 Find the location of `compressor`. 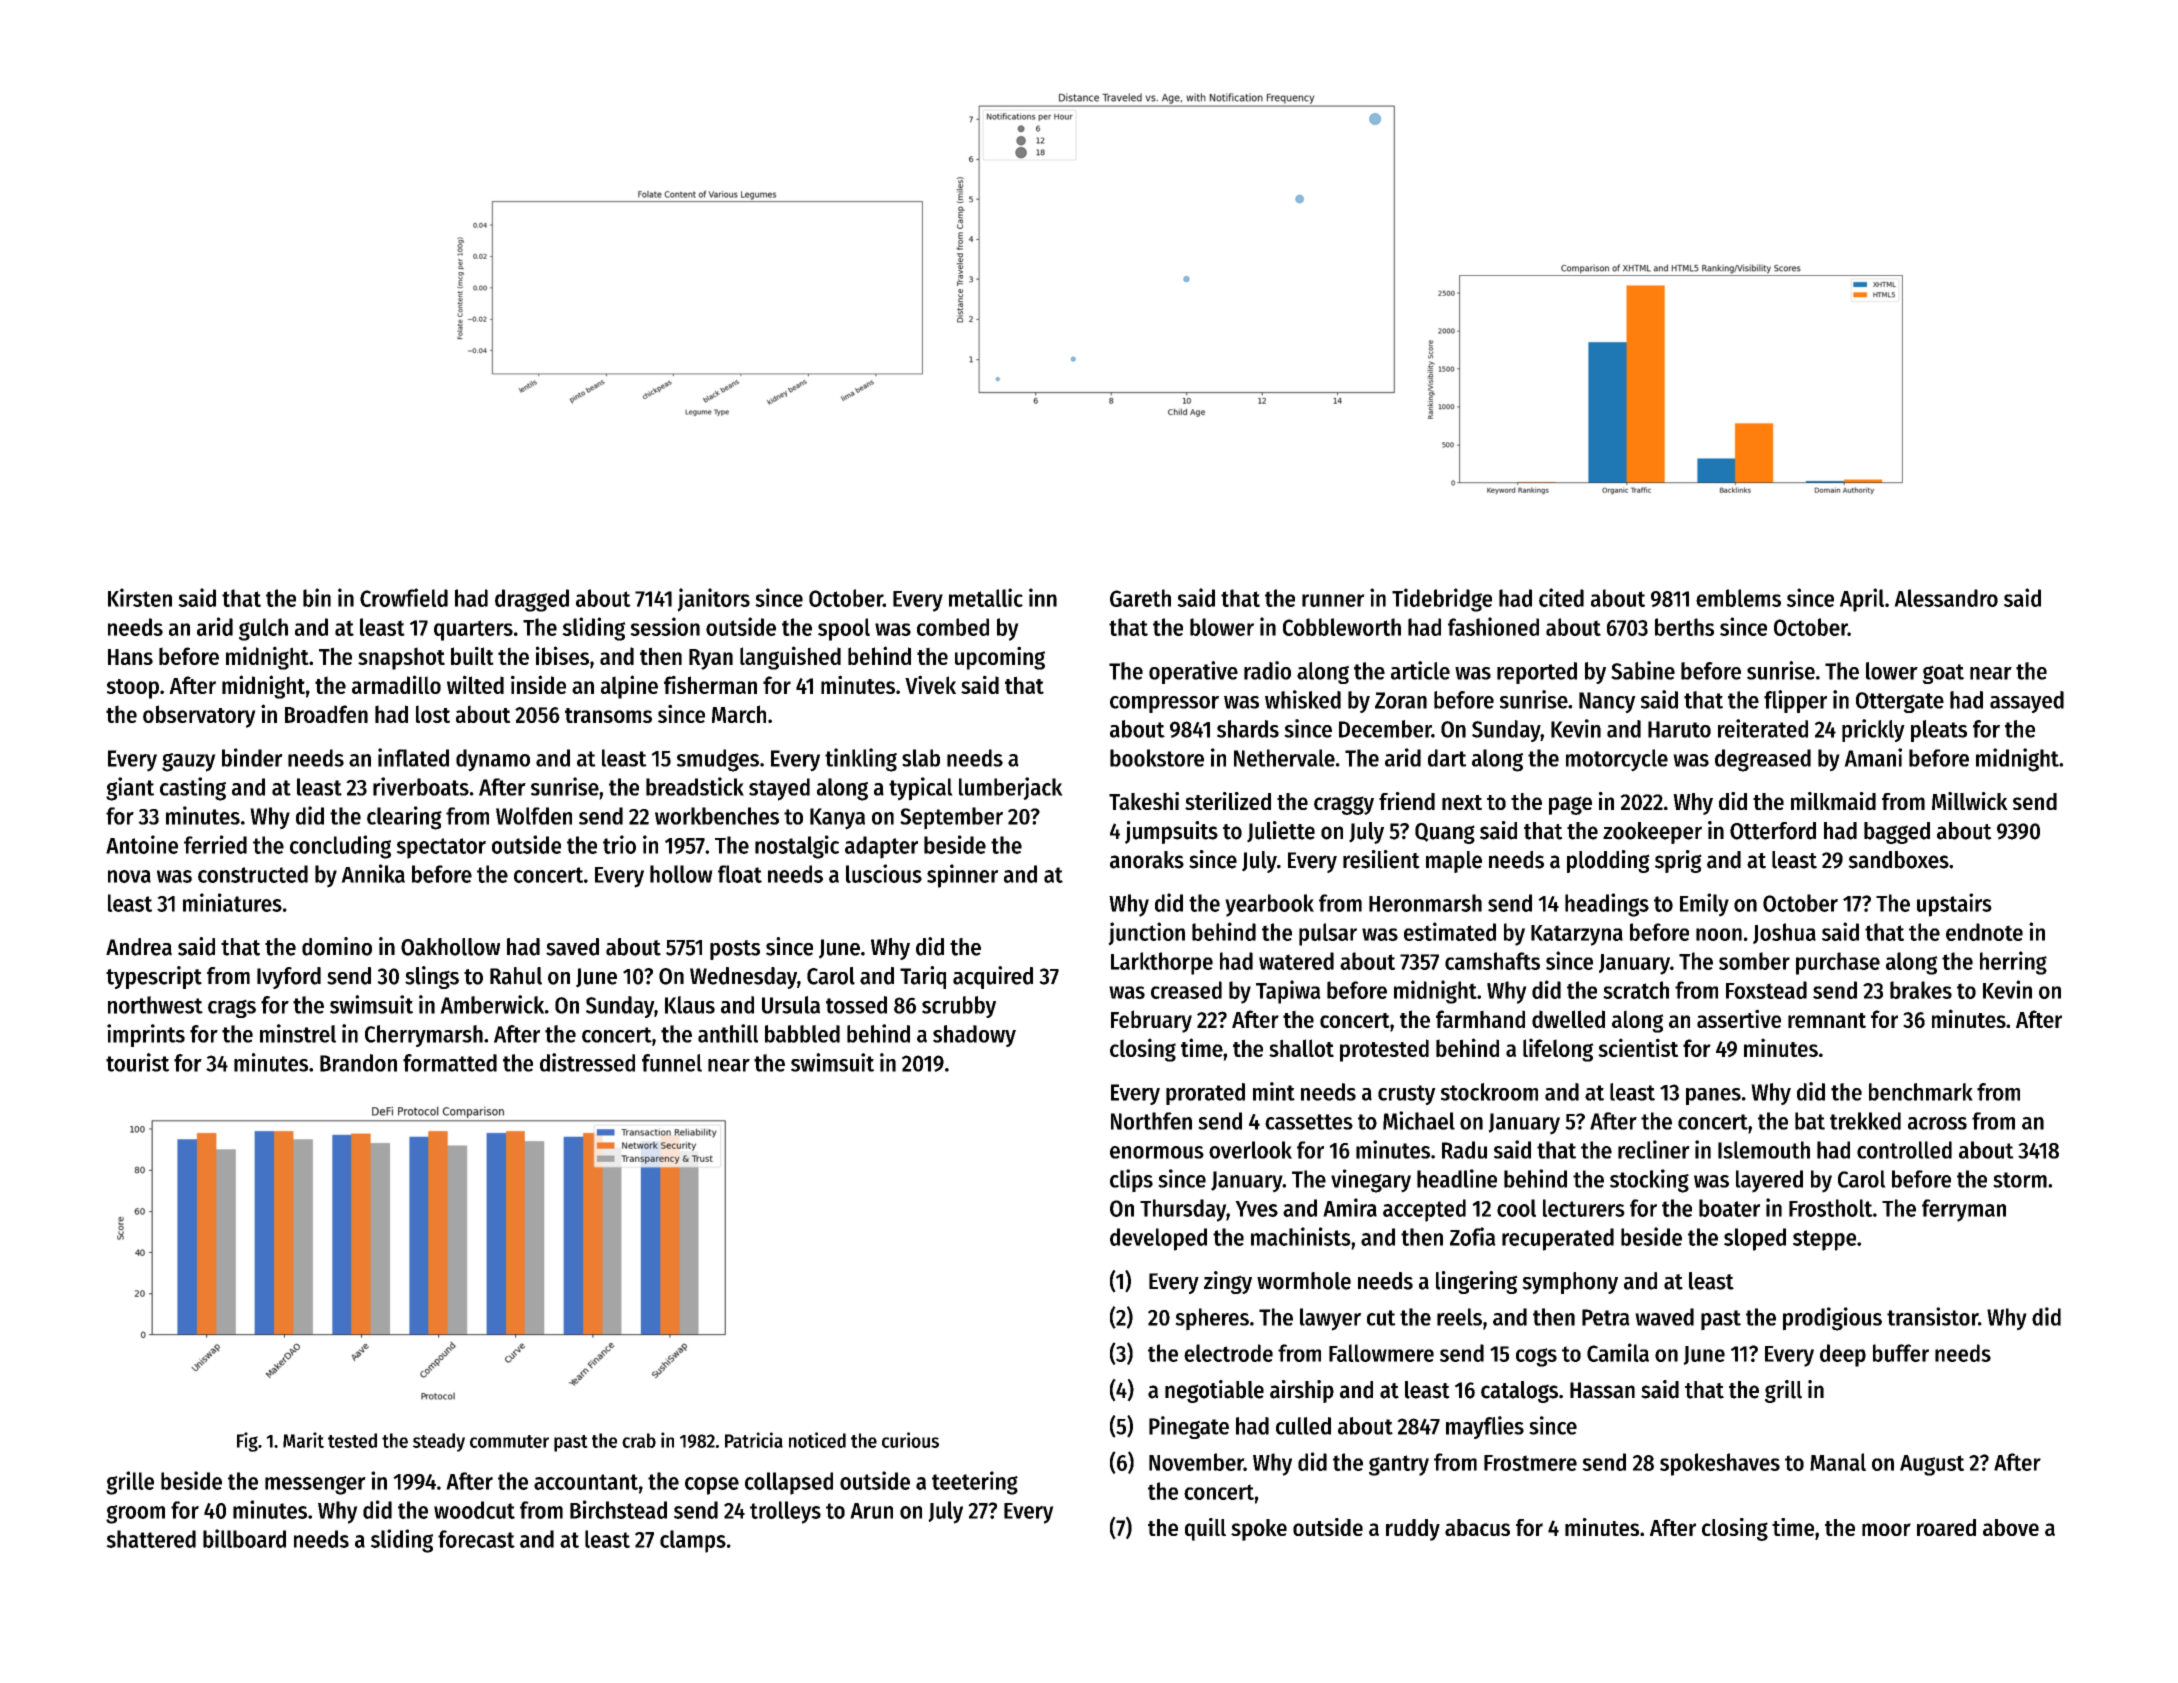

compressor is located at coordinates (1164, 704).
